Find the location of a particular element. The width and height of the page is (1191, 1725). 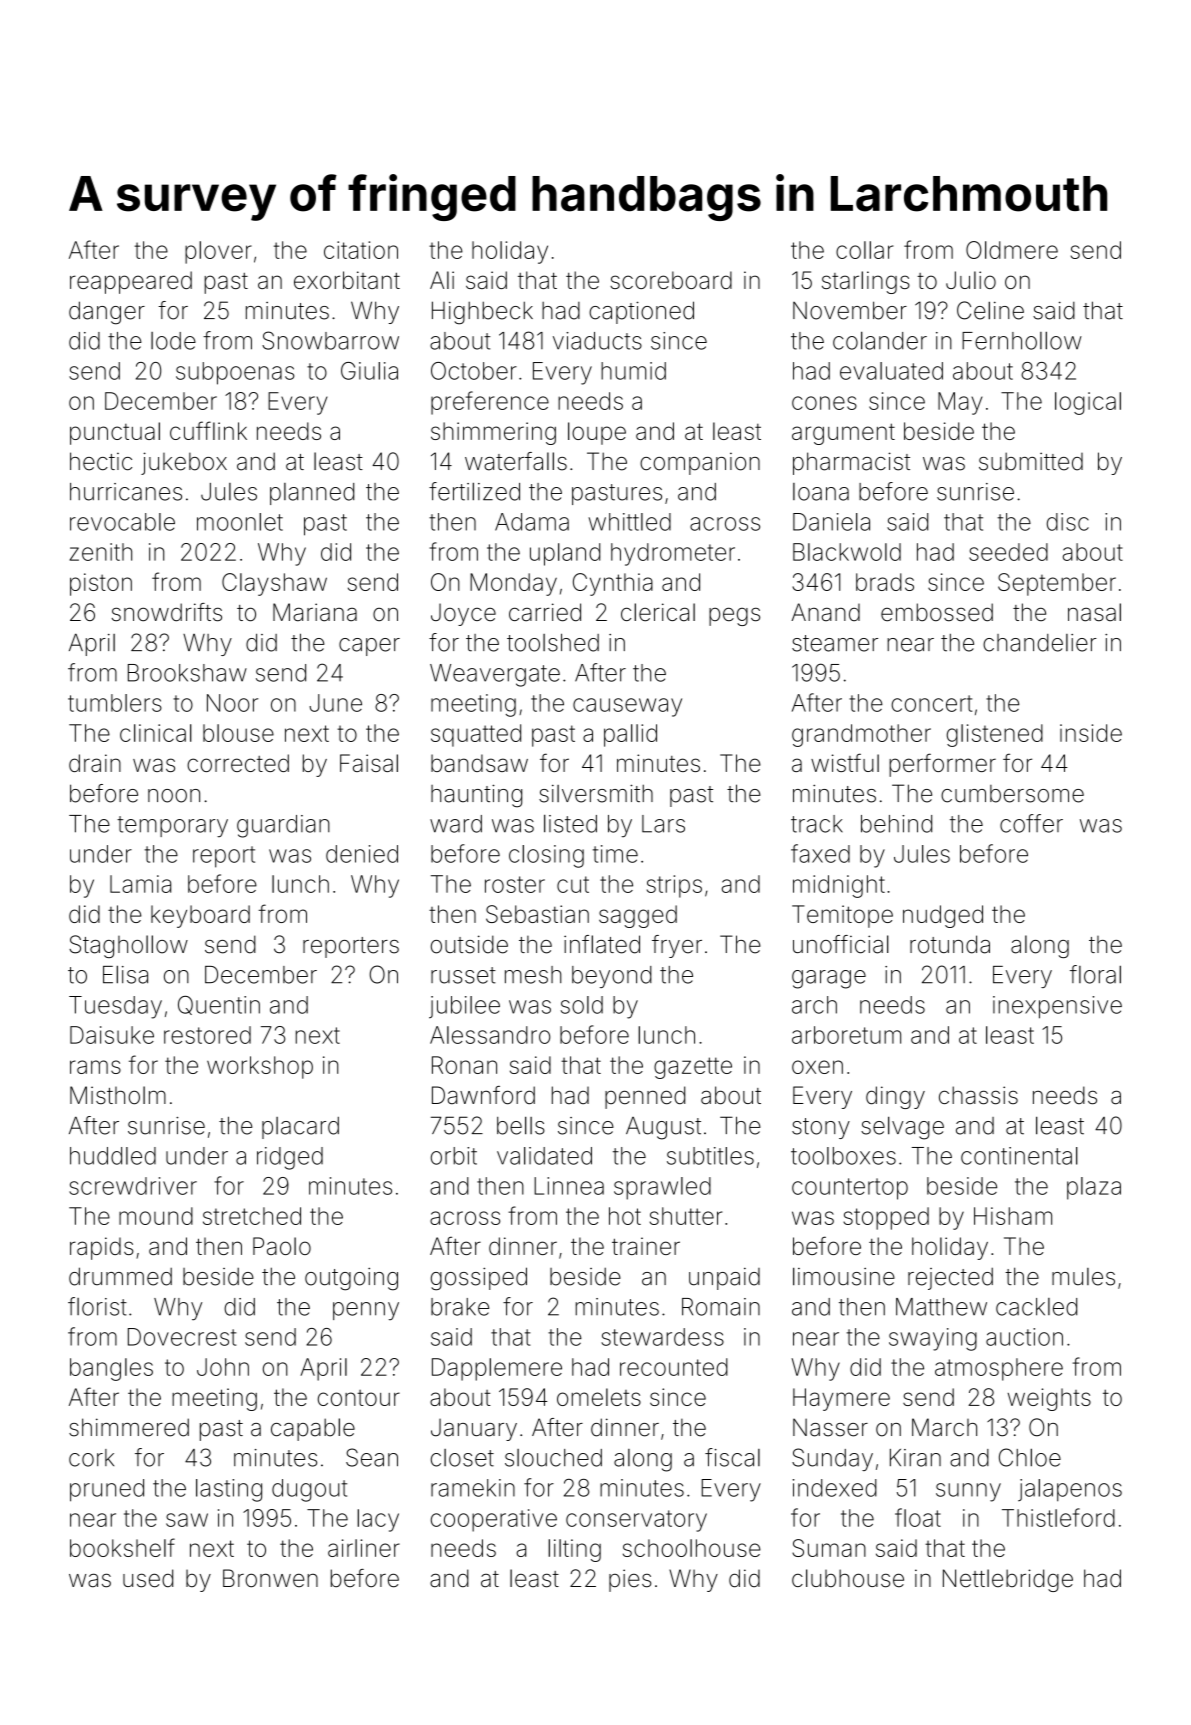

restored is located at coordinates (207, 1035).
